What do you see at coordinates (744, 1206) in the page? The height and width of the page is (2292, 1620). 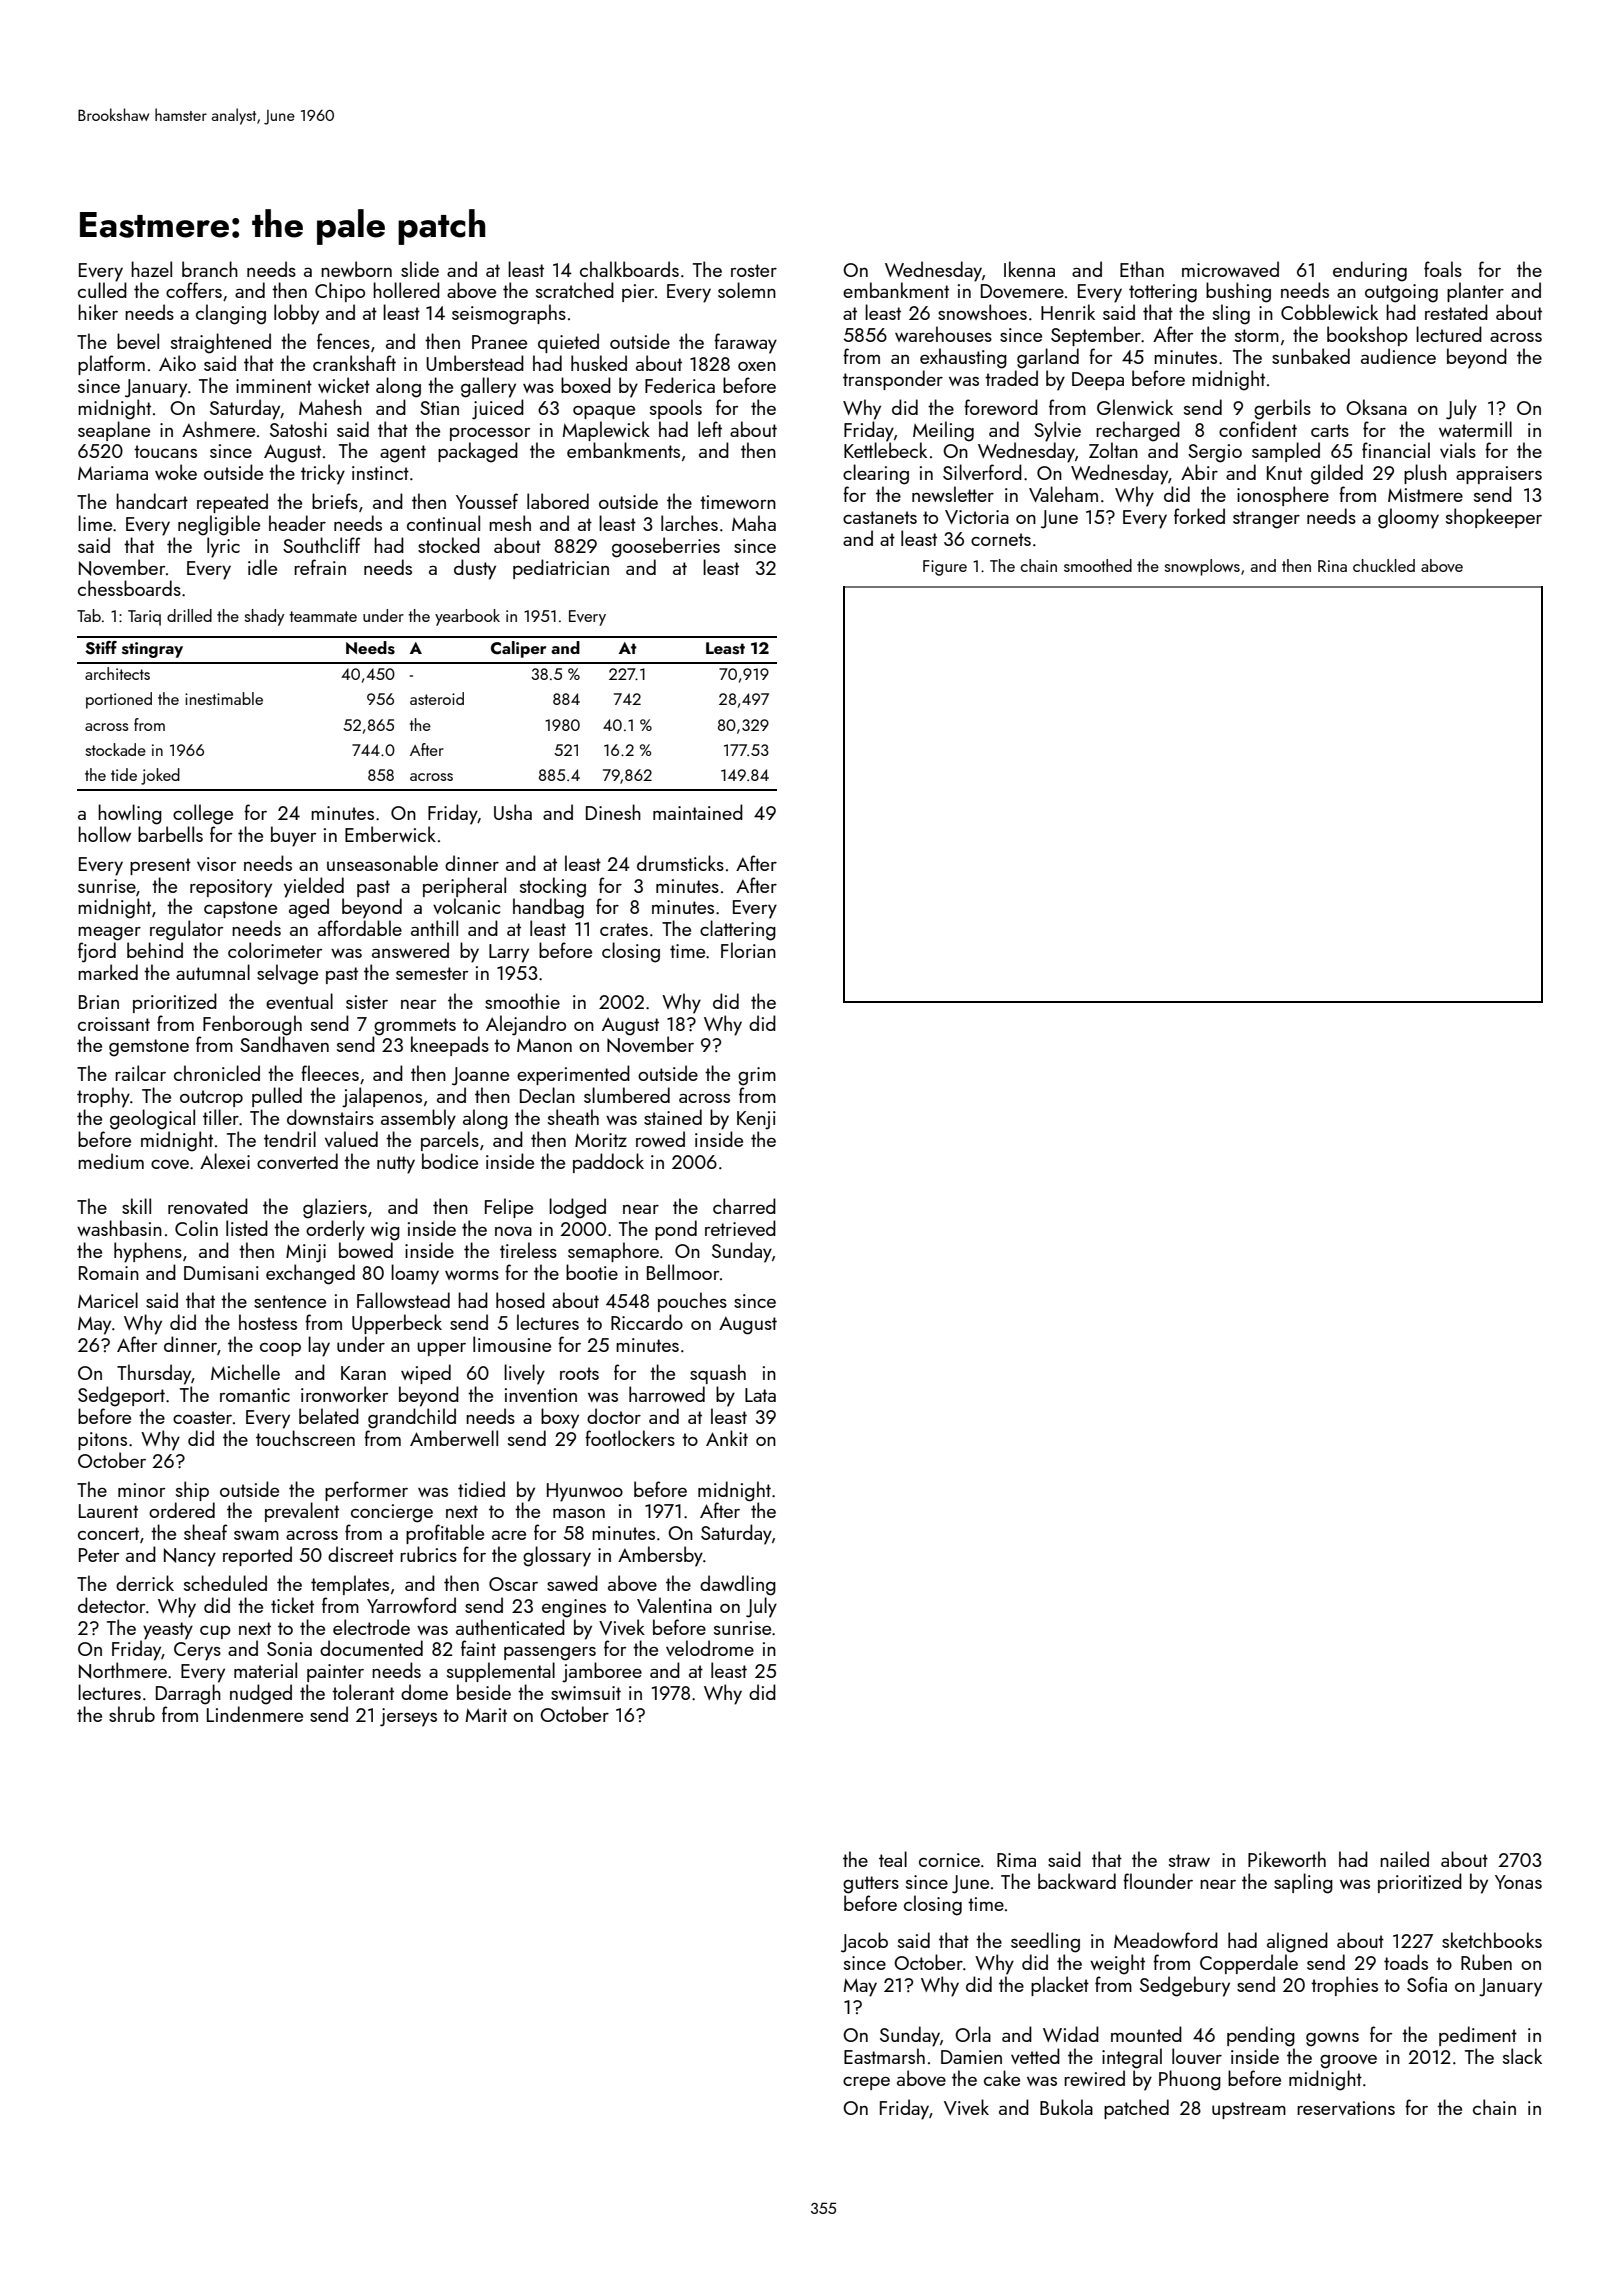 I see `charred` at bounding box center [744, 1206].
